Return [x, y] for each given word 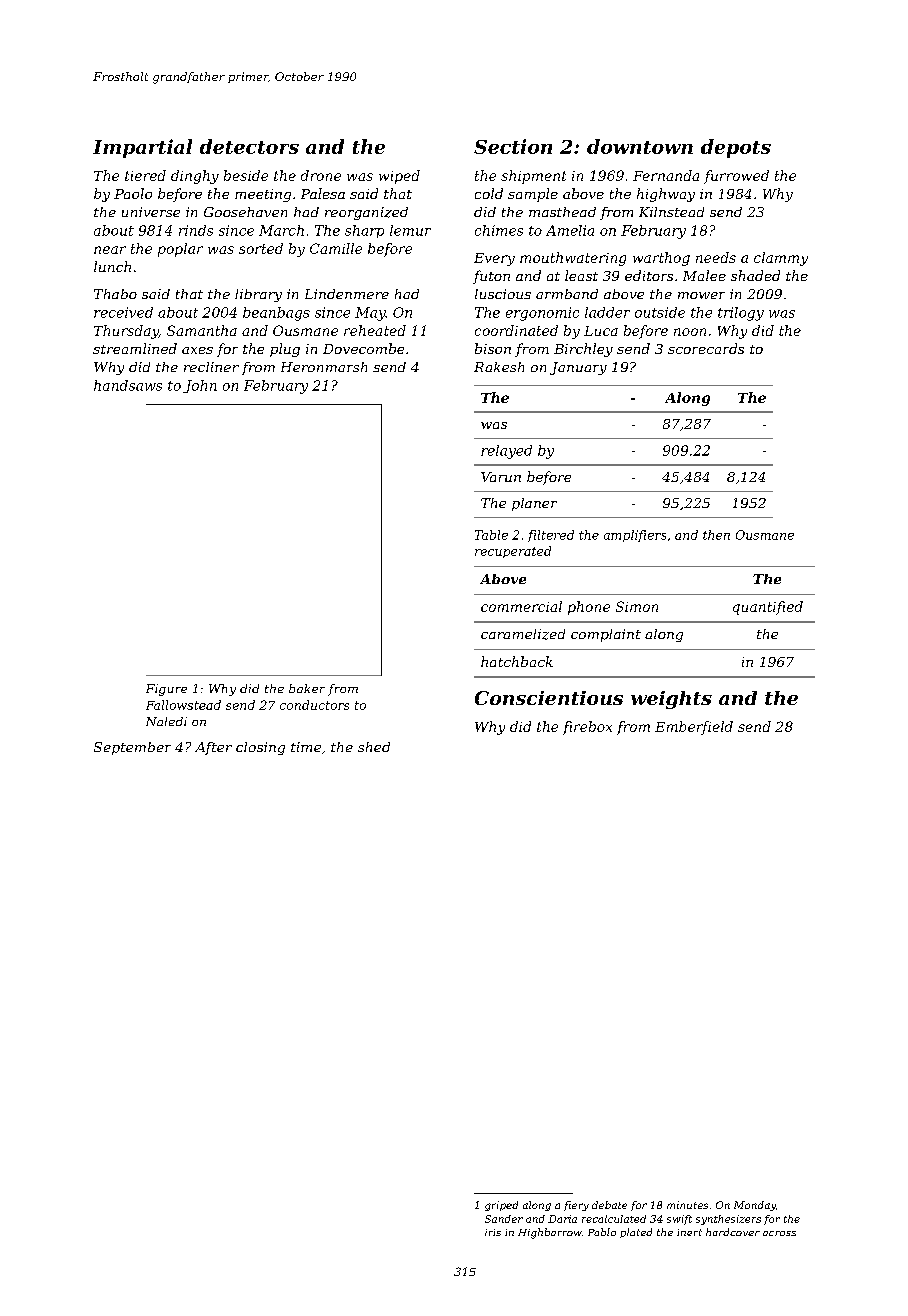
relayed [506, 452]
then [716, 535]
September [132, 748]
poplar [180, 250]
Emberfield [694, 728]
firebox [587, 728]
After [213, 748]
